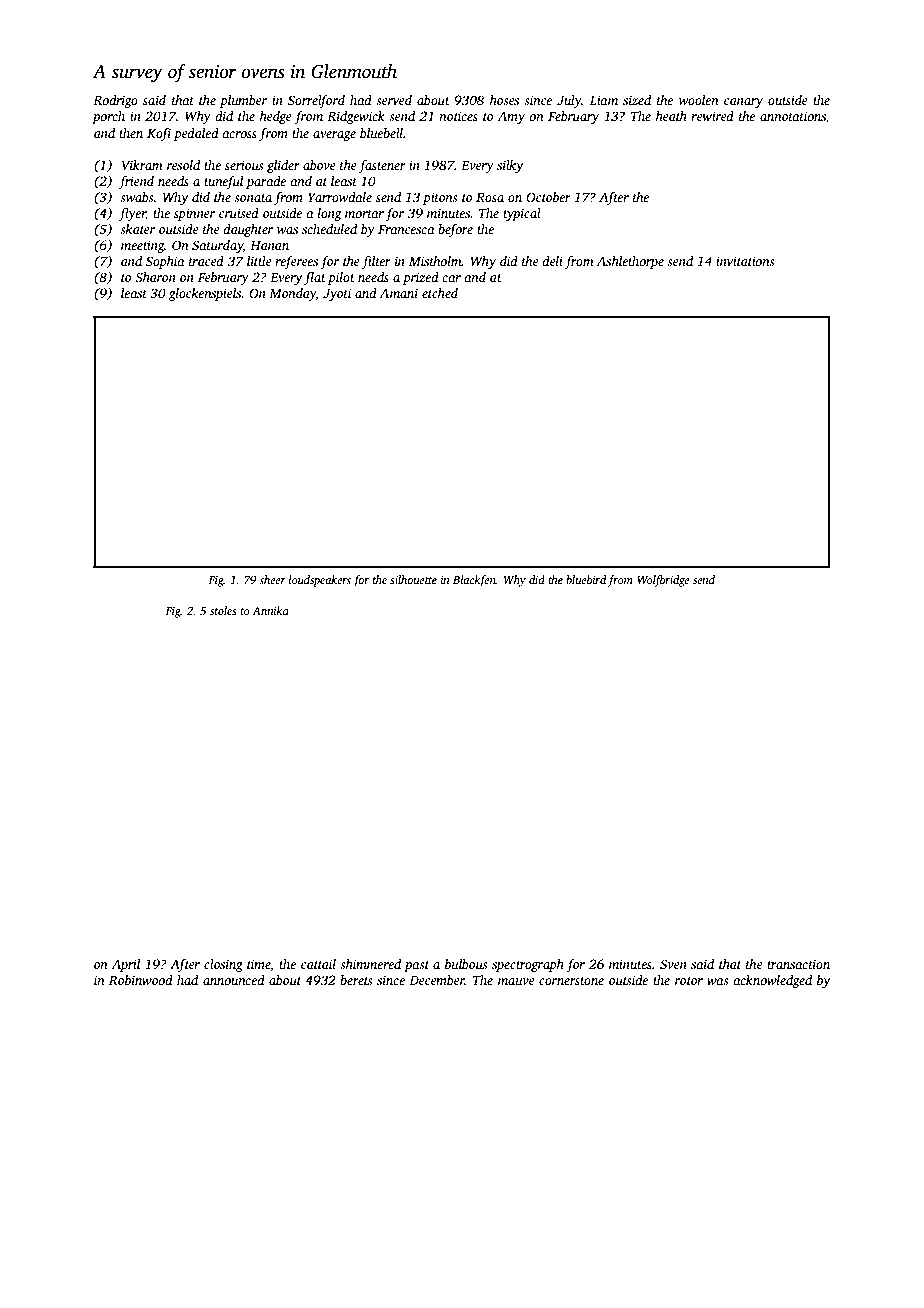 The width and height of the page is (924, 1308). I want to click on shimmered, so click(370, 964).
